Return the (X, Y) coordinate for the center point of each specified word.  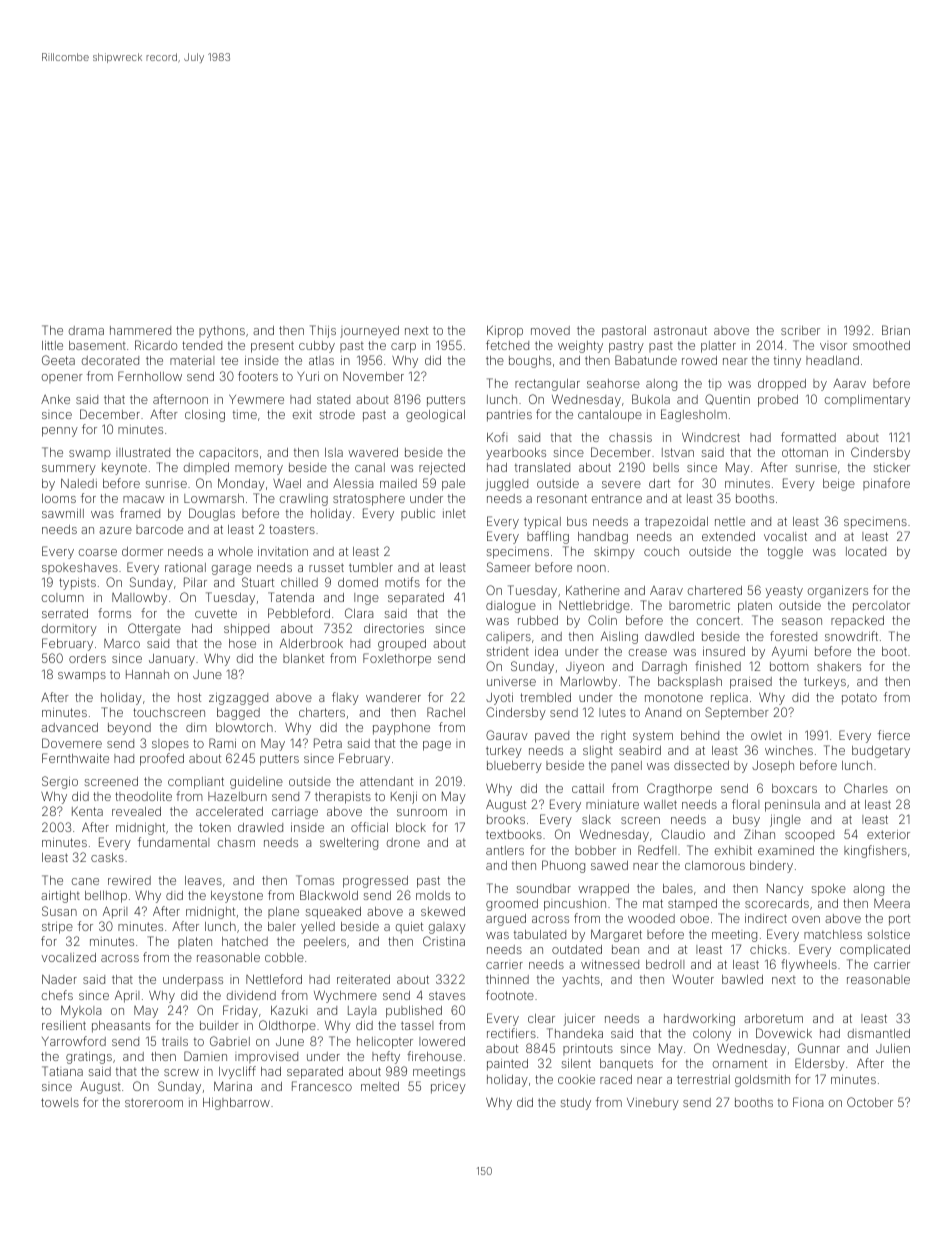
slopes (170, 745)
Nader (59, 979)
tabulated (540, 934)
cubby (317, 347)
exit (302, 414)
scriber (800, 330)
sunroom (422, 812)
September (737, 713)
